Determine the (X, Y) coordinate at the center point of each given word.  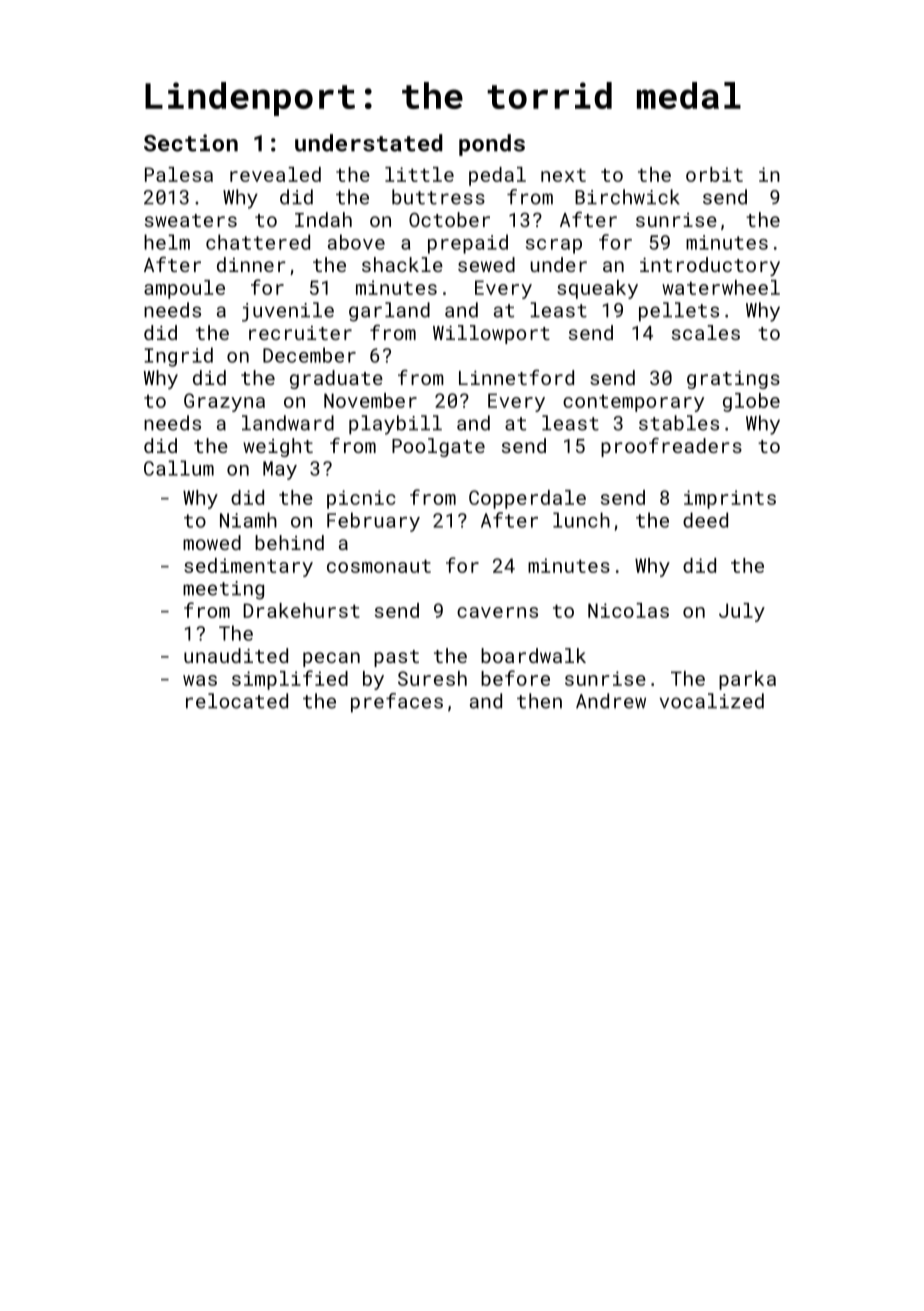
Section (191, 143)
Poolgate (438, 447)
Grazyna (224, 402)
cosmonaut (379, 566)
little (419, 174)
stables (679, 423)
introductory (710, 266)
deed (705, 520)
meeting (223, 590)
